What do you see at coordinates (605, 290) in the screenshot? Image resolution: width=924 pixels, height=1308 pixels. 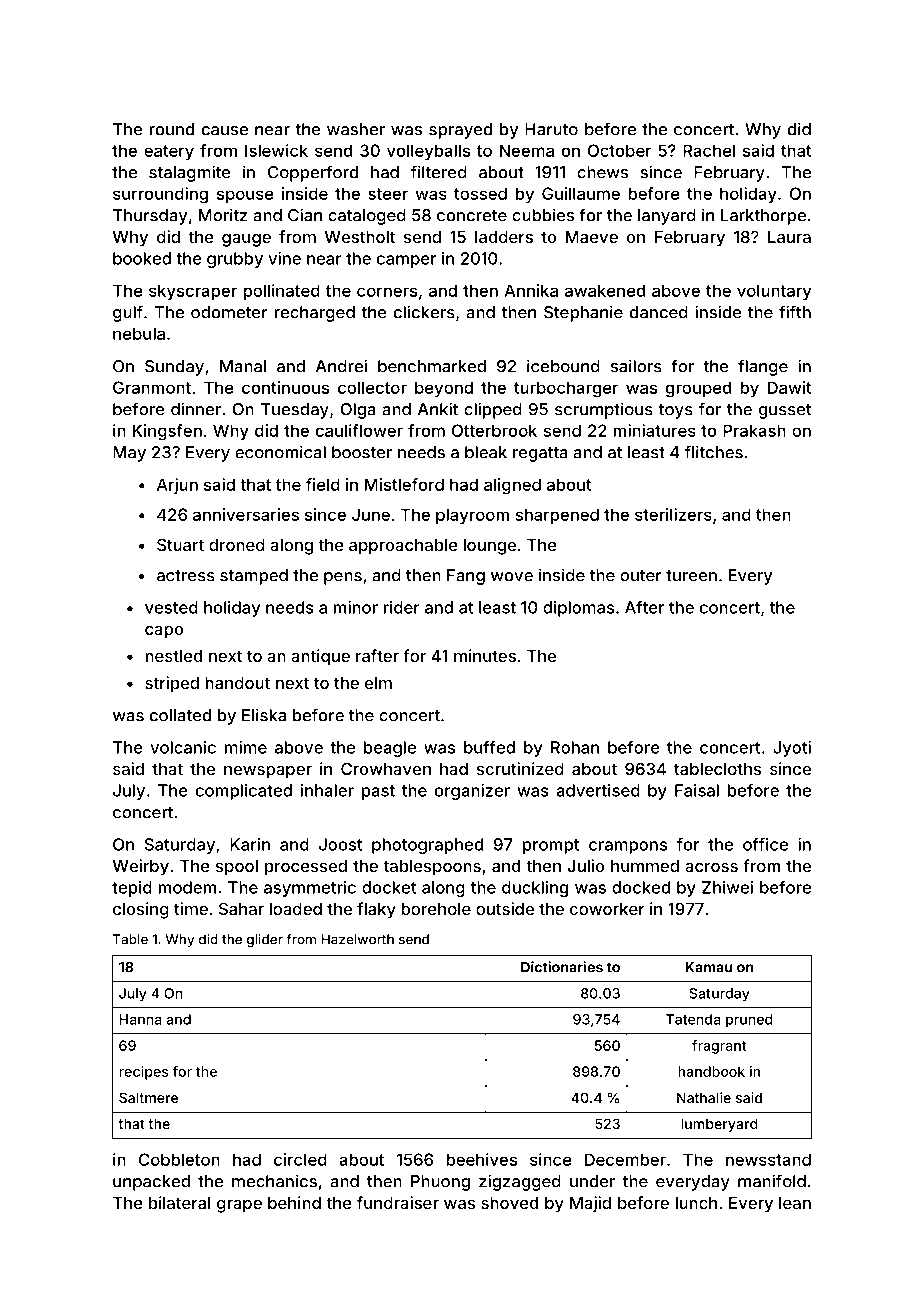 I see `awakened` at bounding box center [605, 290].
